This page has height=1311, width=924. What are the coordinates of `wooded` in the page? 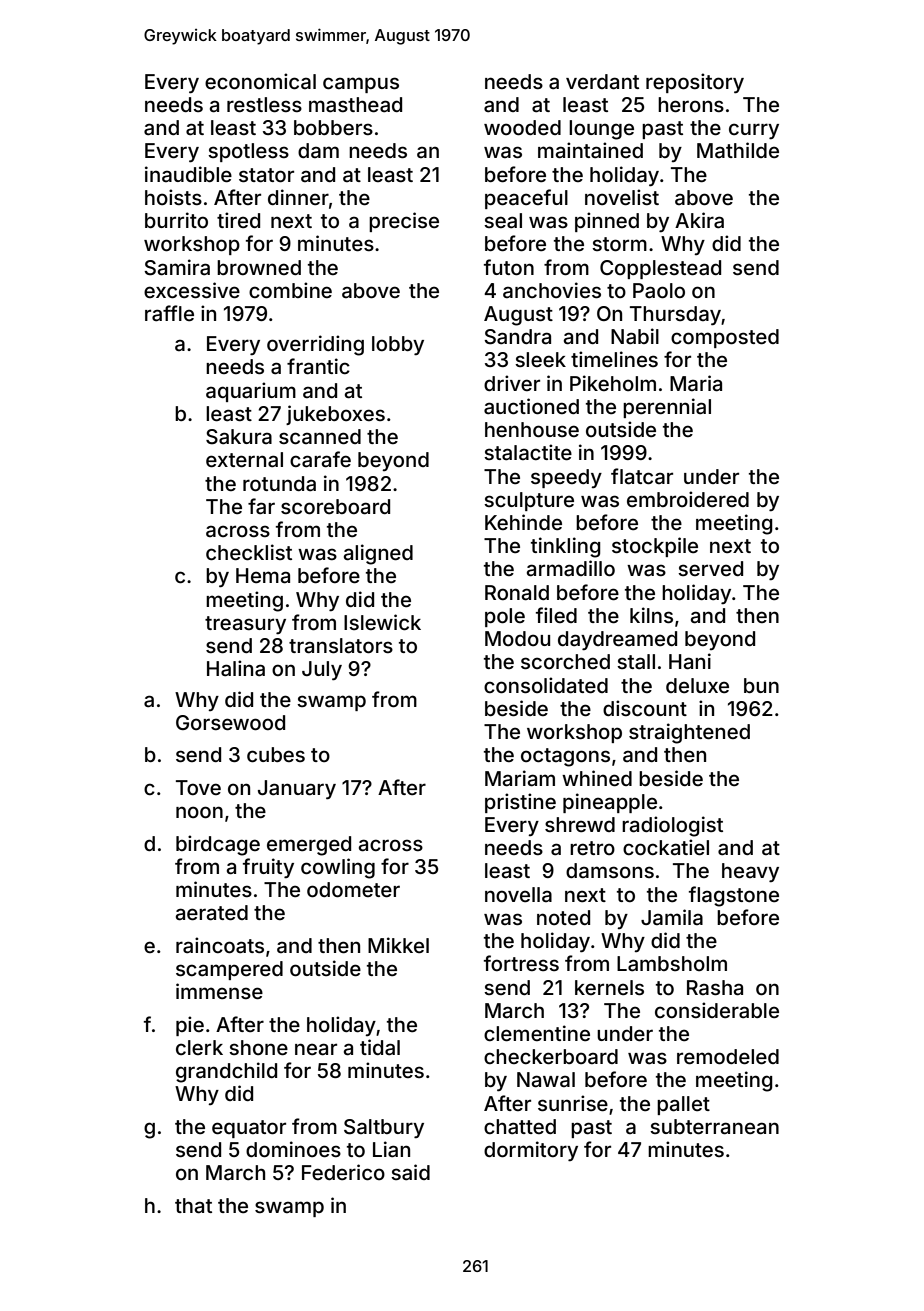 It's located at (522, 127).
